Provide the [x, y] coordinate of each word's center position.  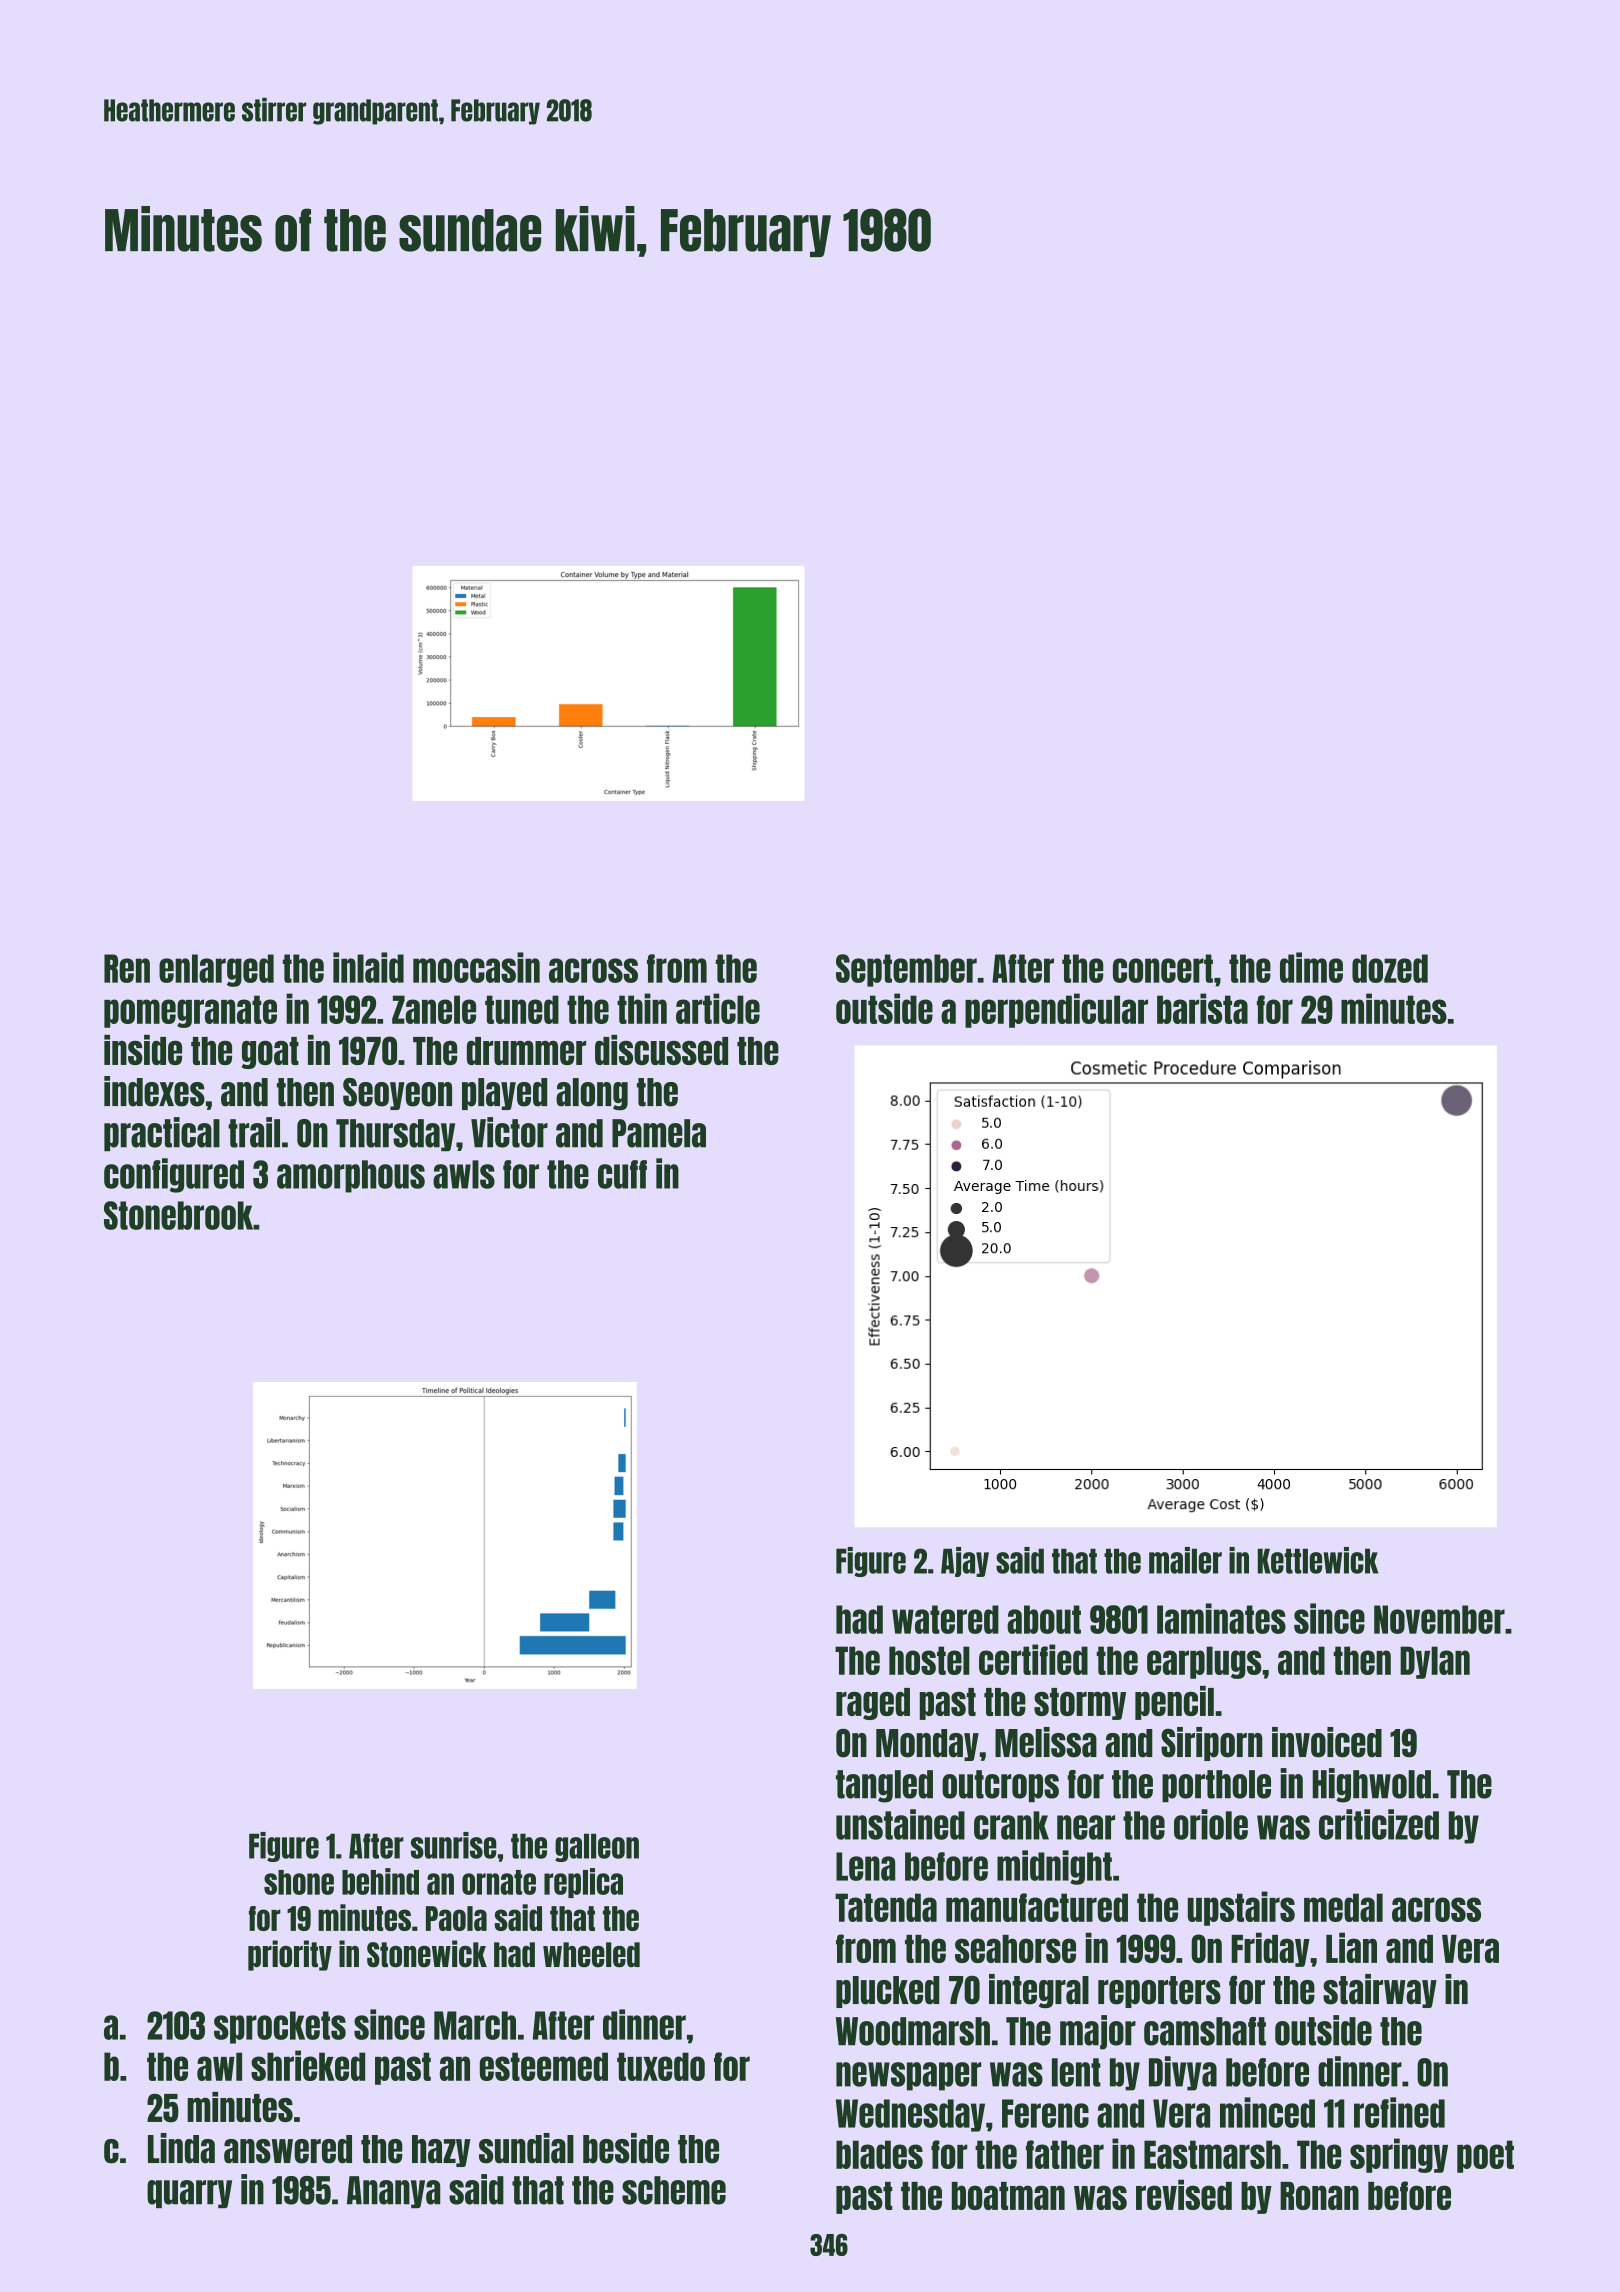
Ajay [965, 1562]
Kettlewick [1318, 1560]
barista [1202, 1008]
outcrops [1000, 1786]
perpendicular [1056, 1010]
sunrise [454, 1845]
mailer [1185, 1560]
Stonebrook [178, 1215]
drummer [526, 1051]
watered [945, 1619]
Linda [181, 2148]
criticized [1379, 1824]
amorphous [351, 1176]
